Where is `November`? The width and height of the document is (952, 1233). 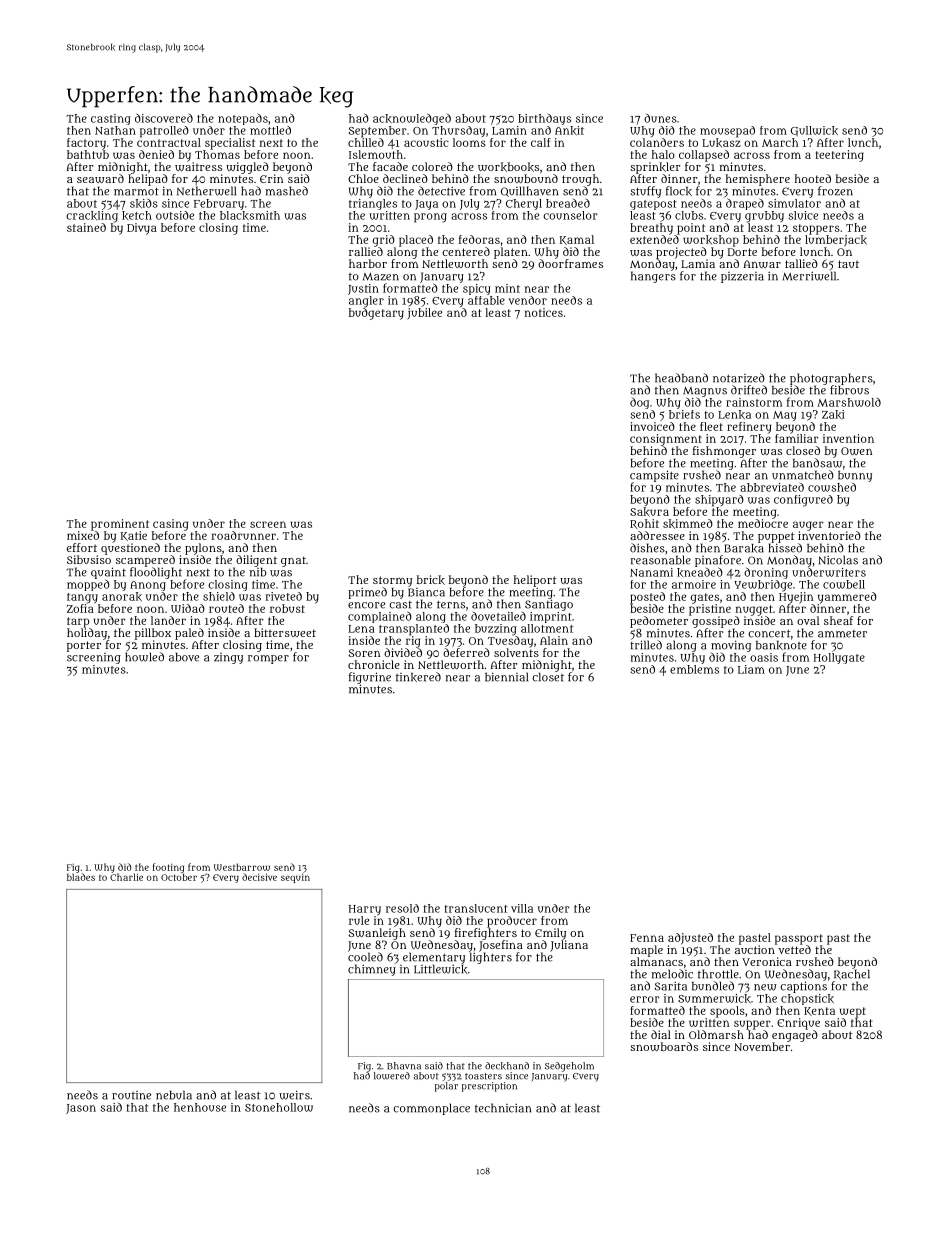
November is located at coordinates (762, 1046).
